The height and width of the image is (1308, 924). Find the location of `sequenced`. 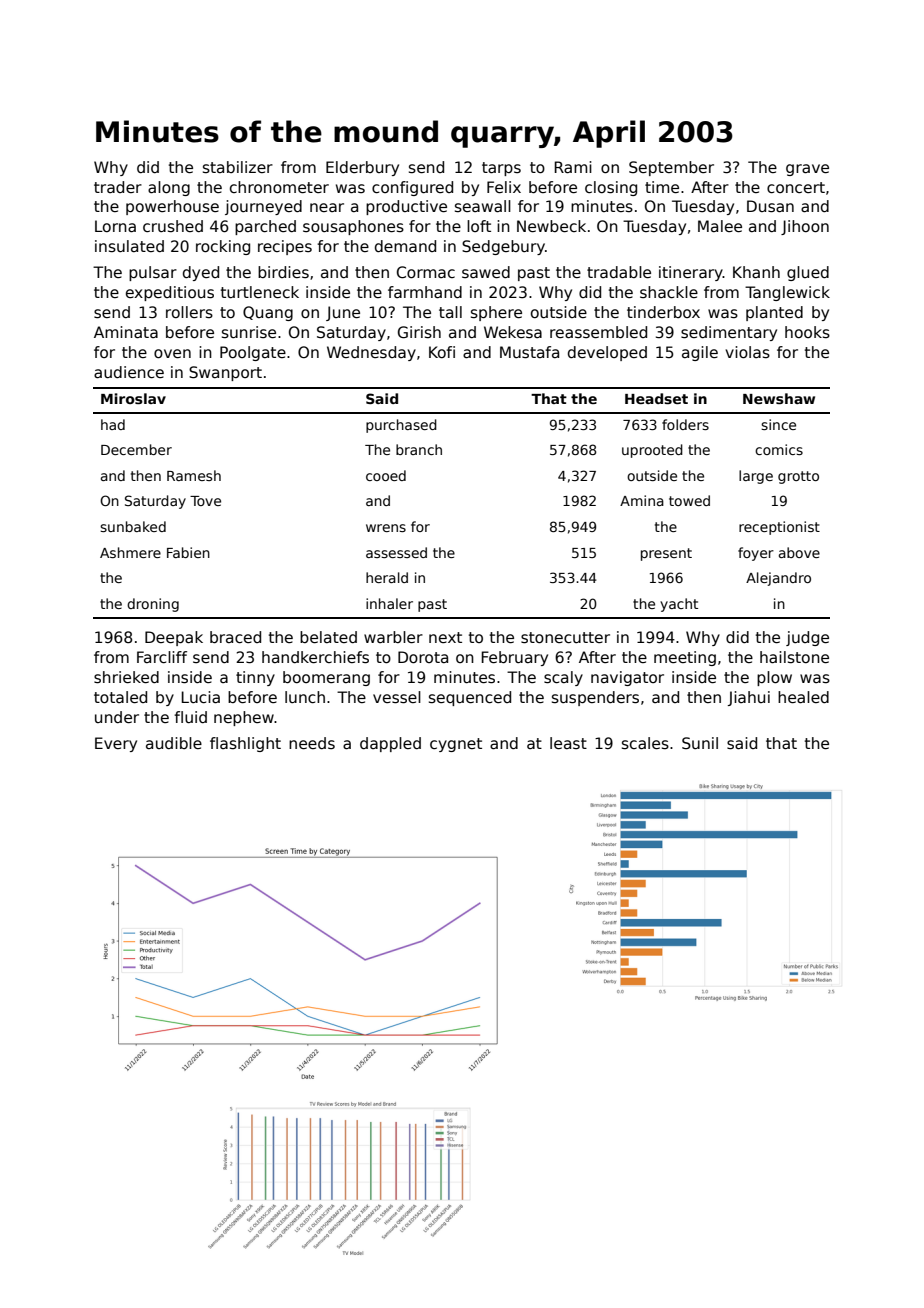

sequenced is located at coordinates (470, 698).
